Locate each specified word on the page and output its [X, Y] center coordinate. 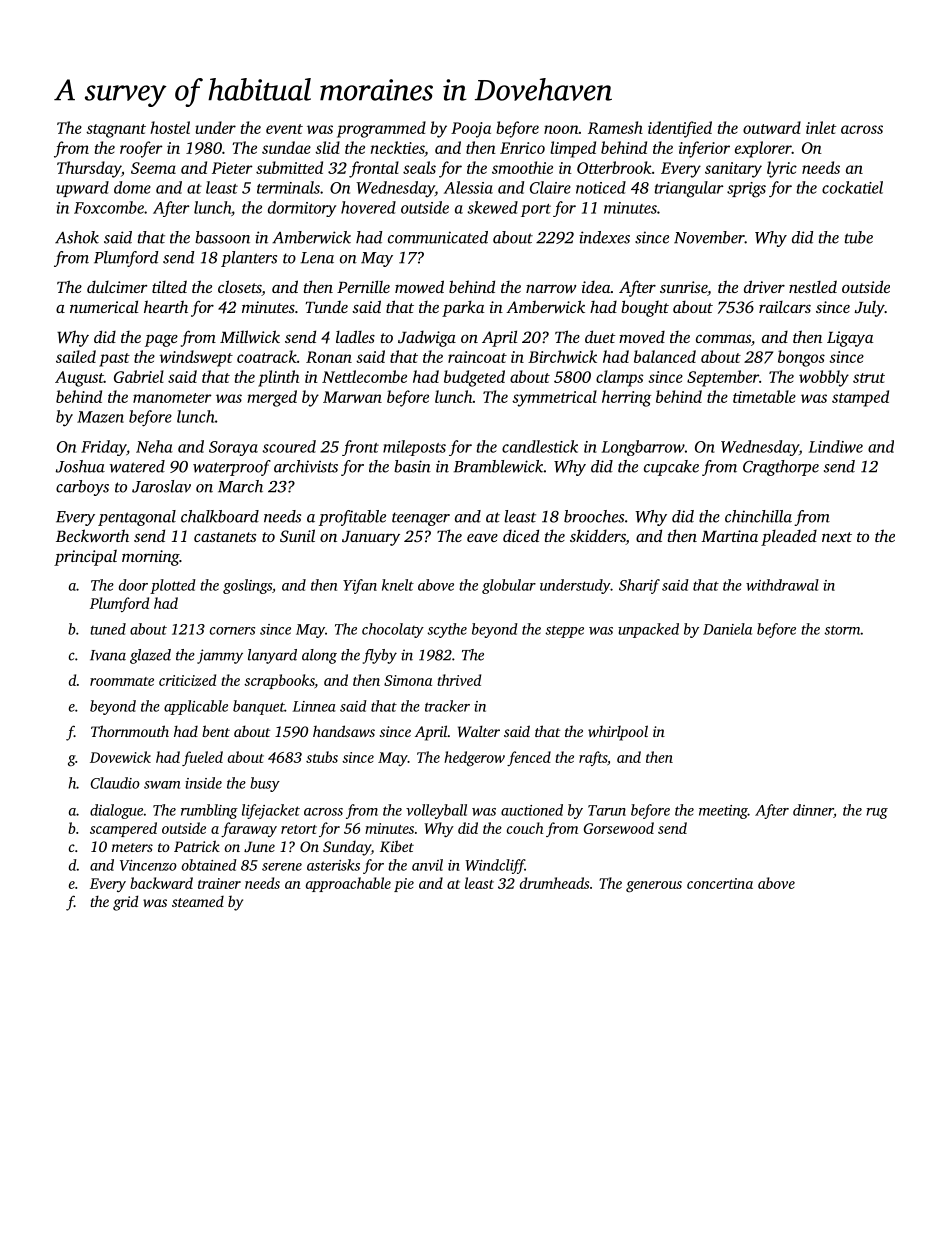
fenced [529, 758]
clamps [620, 378]
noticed [601, 187]
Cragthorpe [781, 468]
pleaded [789, 538]
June [259, 846]
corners [232, 631]
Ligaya [850, 339]
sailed [76, 356]
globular [509, 586]
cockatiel [852, 187]
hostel [170, 127]
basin [412, 466]
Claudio [115, 783]
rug [877, 813]
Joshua [80, 466]
